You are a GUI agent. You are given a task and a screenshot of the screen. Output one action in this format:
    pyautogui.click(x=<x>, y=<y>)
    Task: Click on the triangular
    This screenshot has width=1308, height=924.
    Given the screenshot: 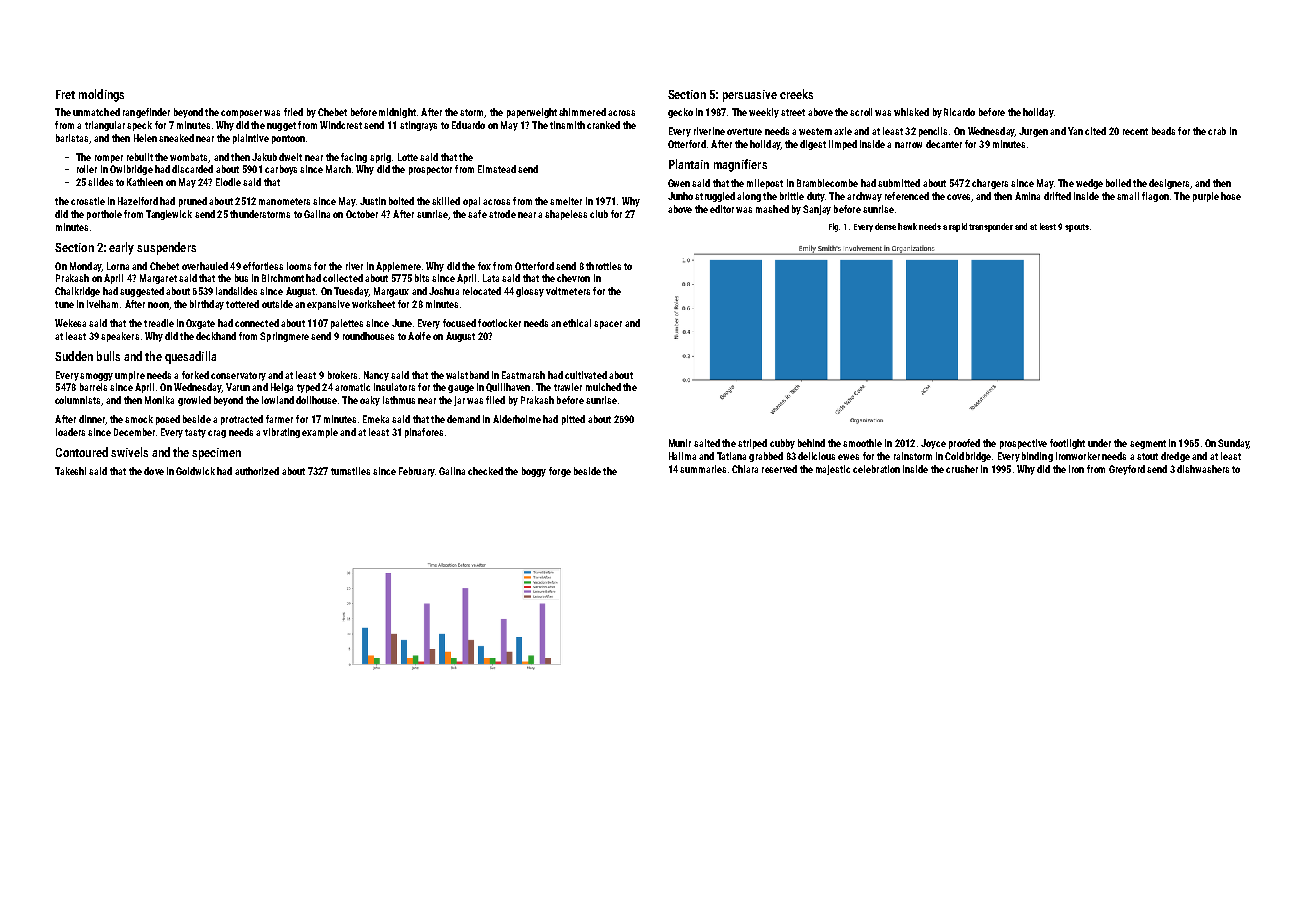 What is the action you would take?
    pyautogui.click(x=105, y=126)
